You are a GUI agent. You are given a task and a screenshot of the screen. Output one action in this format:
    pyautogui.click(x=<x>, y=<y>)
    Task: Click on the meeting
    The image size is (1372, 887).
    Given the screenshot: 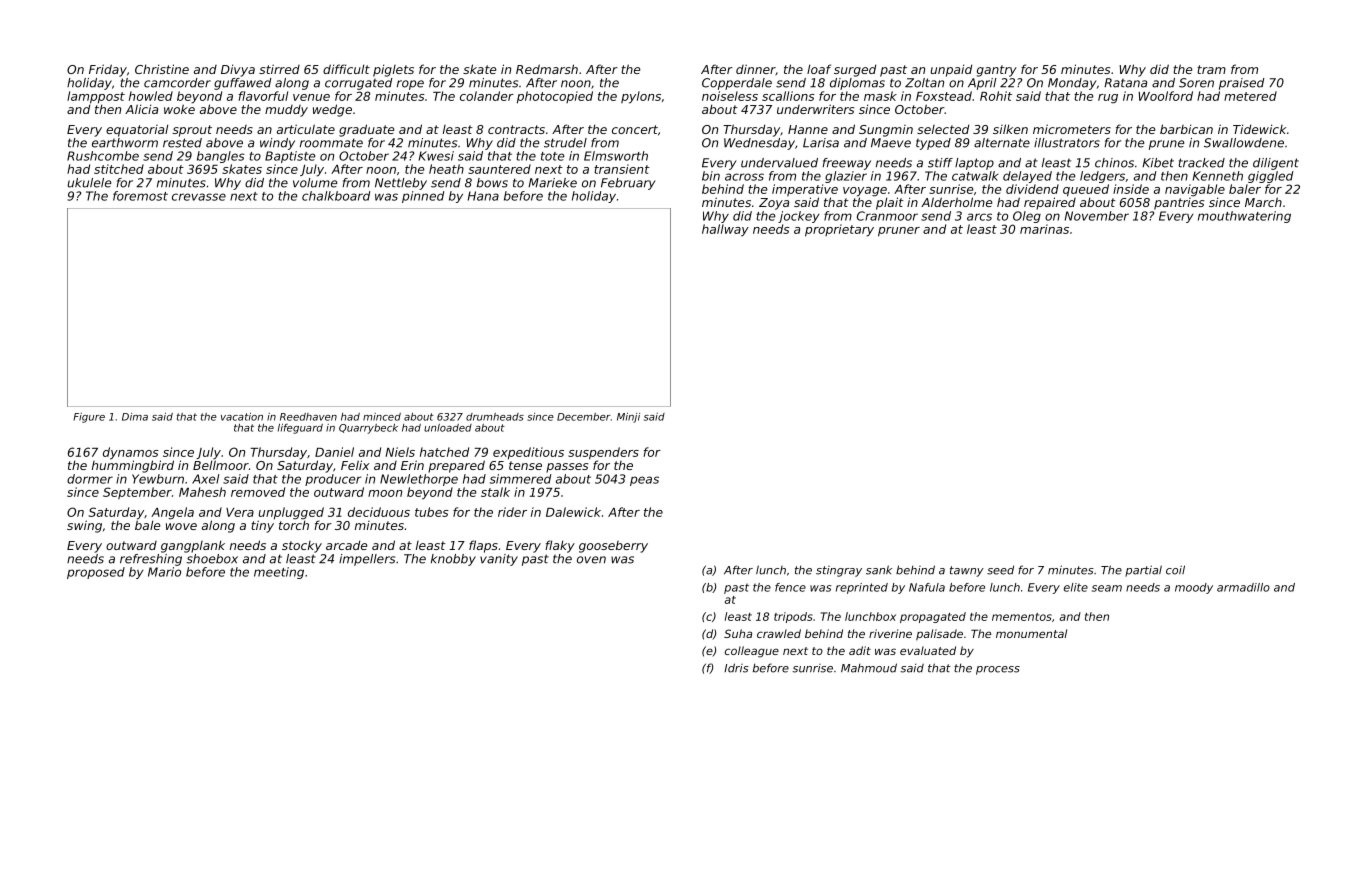 What is the action you would take?
    pyautogui.click(x=279, y=573)
